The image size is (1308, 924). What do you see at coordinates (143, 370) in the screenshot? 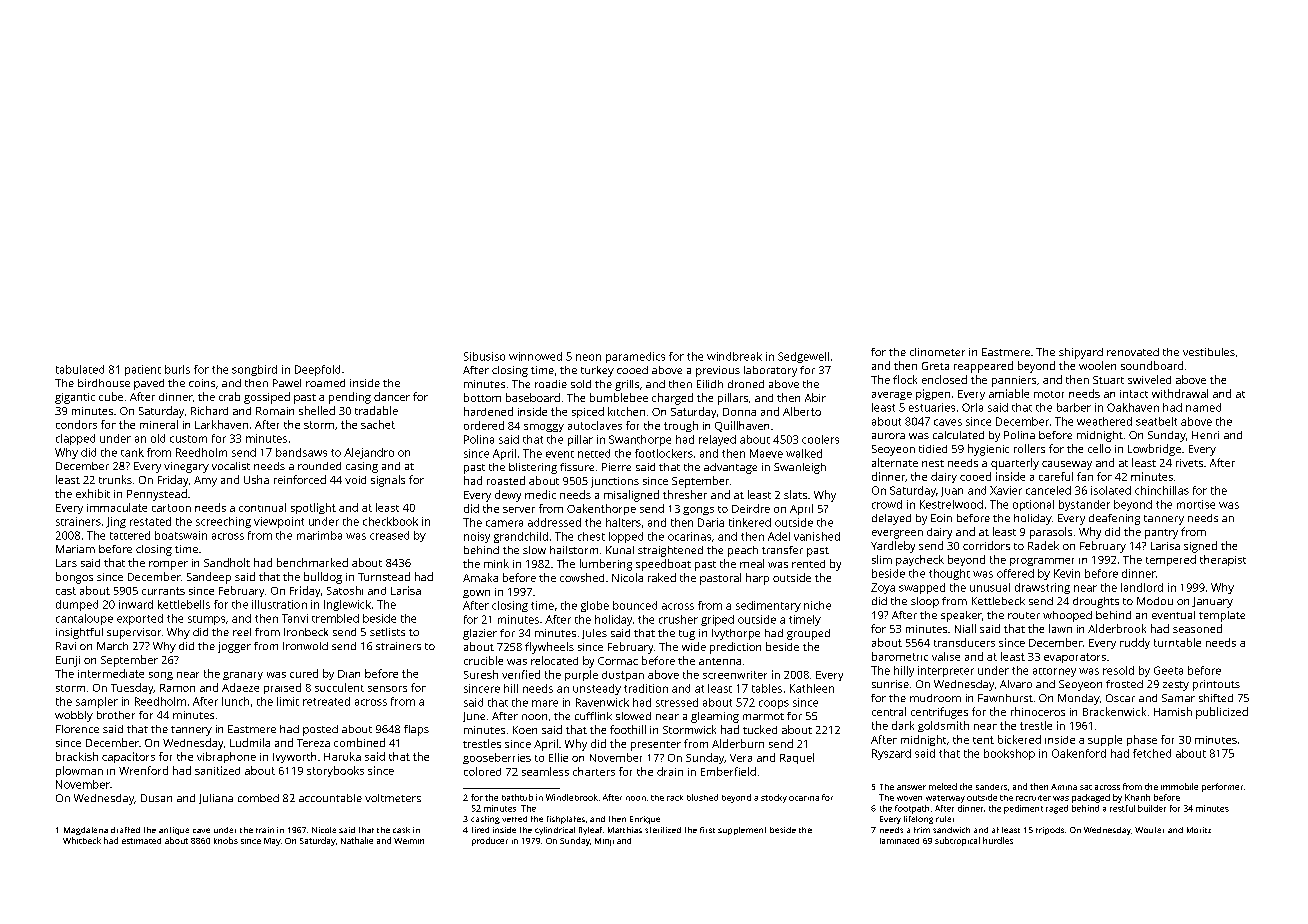
I see `patient` at bounding box center [143, 370].
